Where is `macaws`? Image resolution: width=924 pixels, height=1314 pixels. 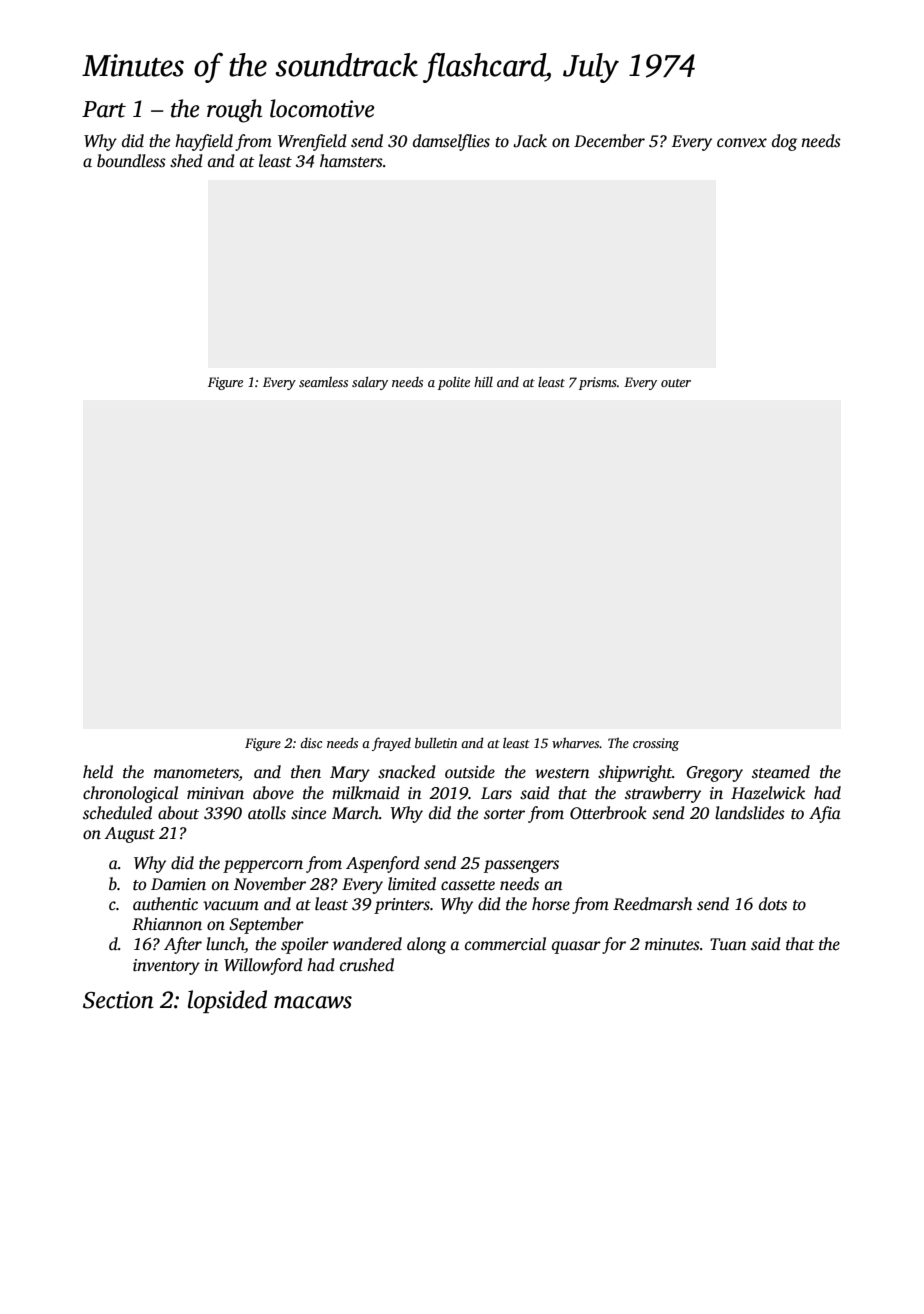
macaws is located at coordinates (313, 1002).
